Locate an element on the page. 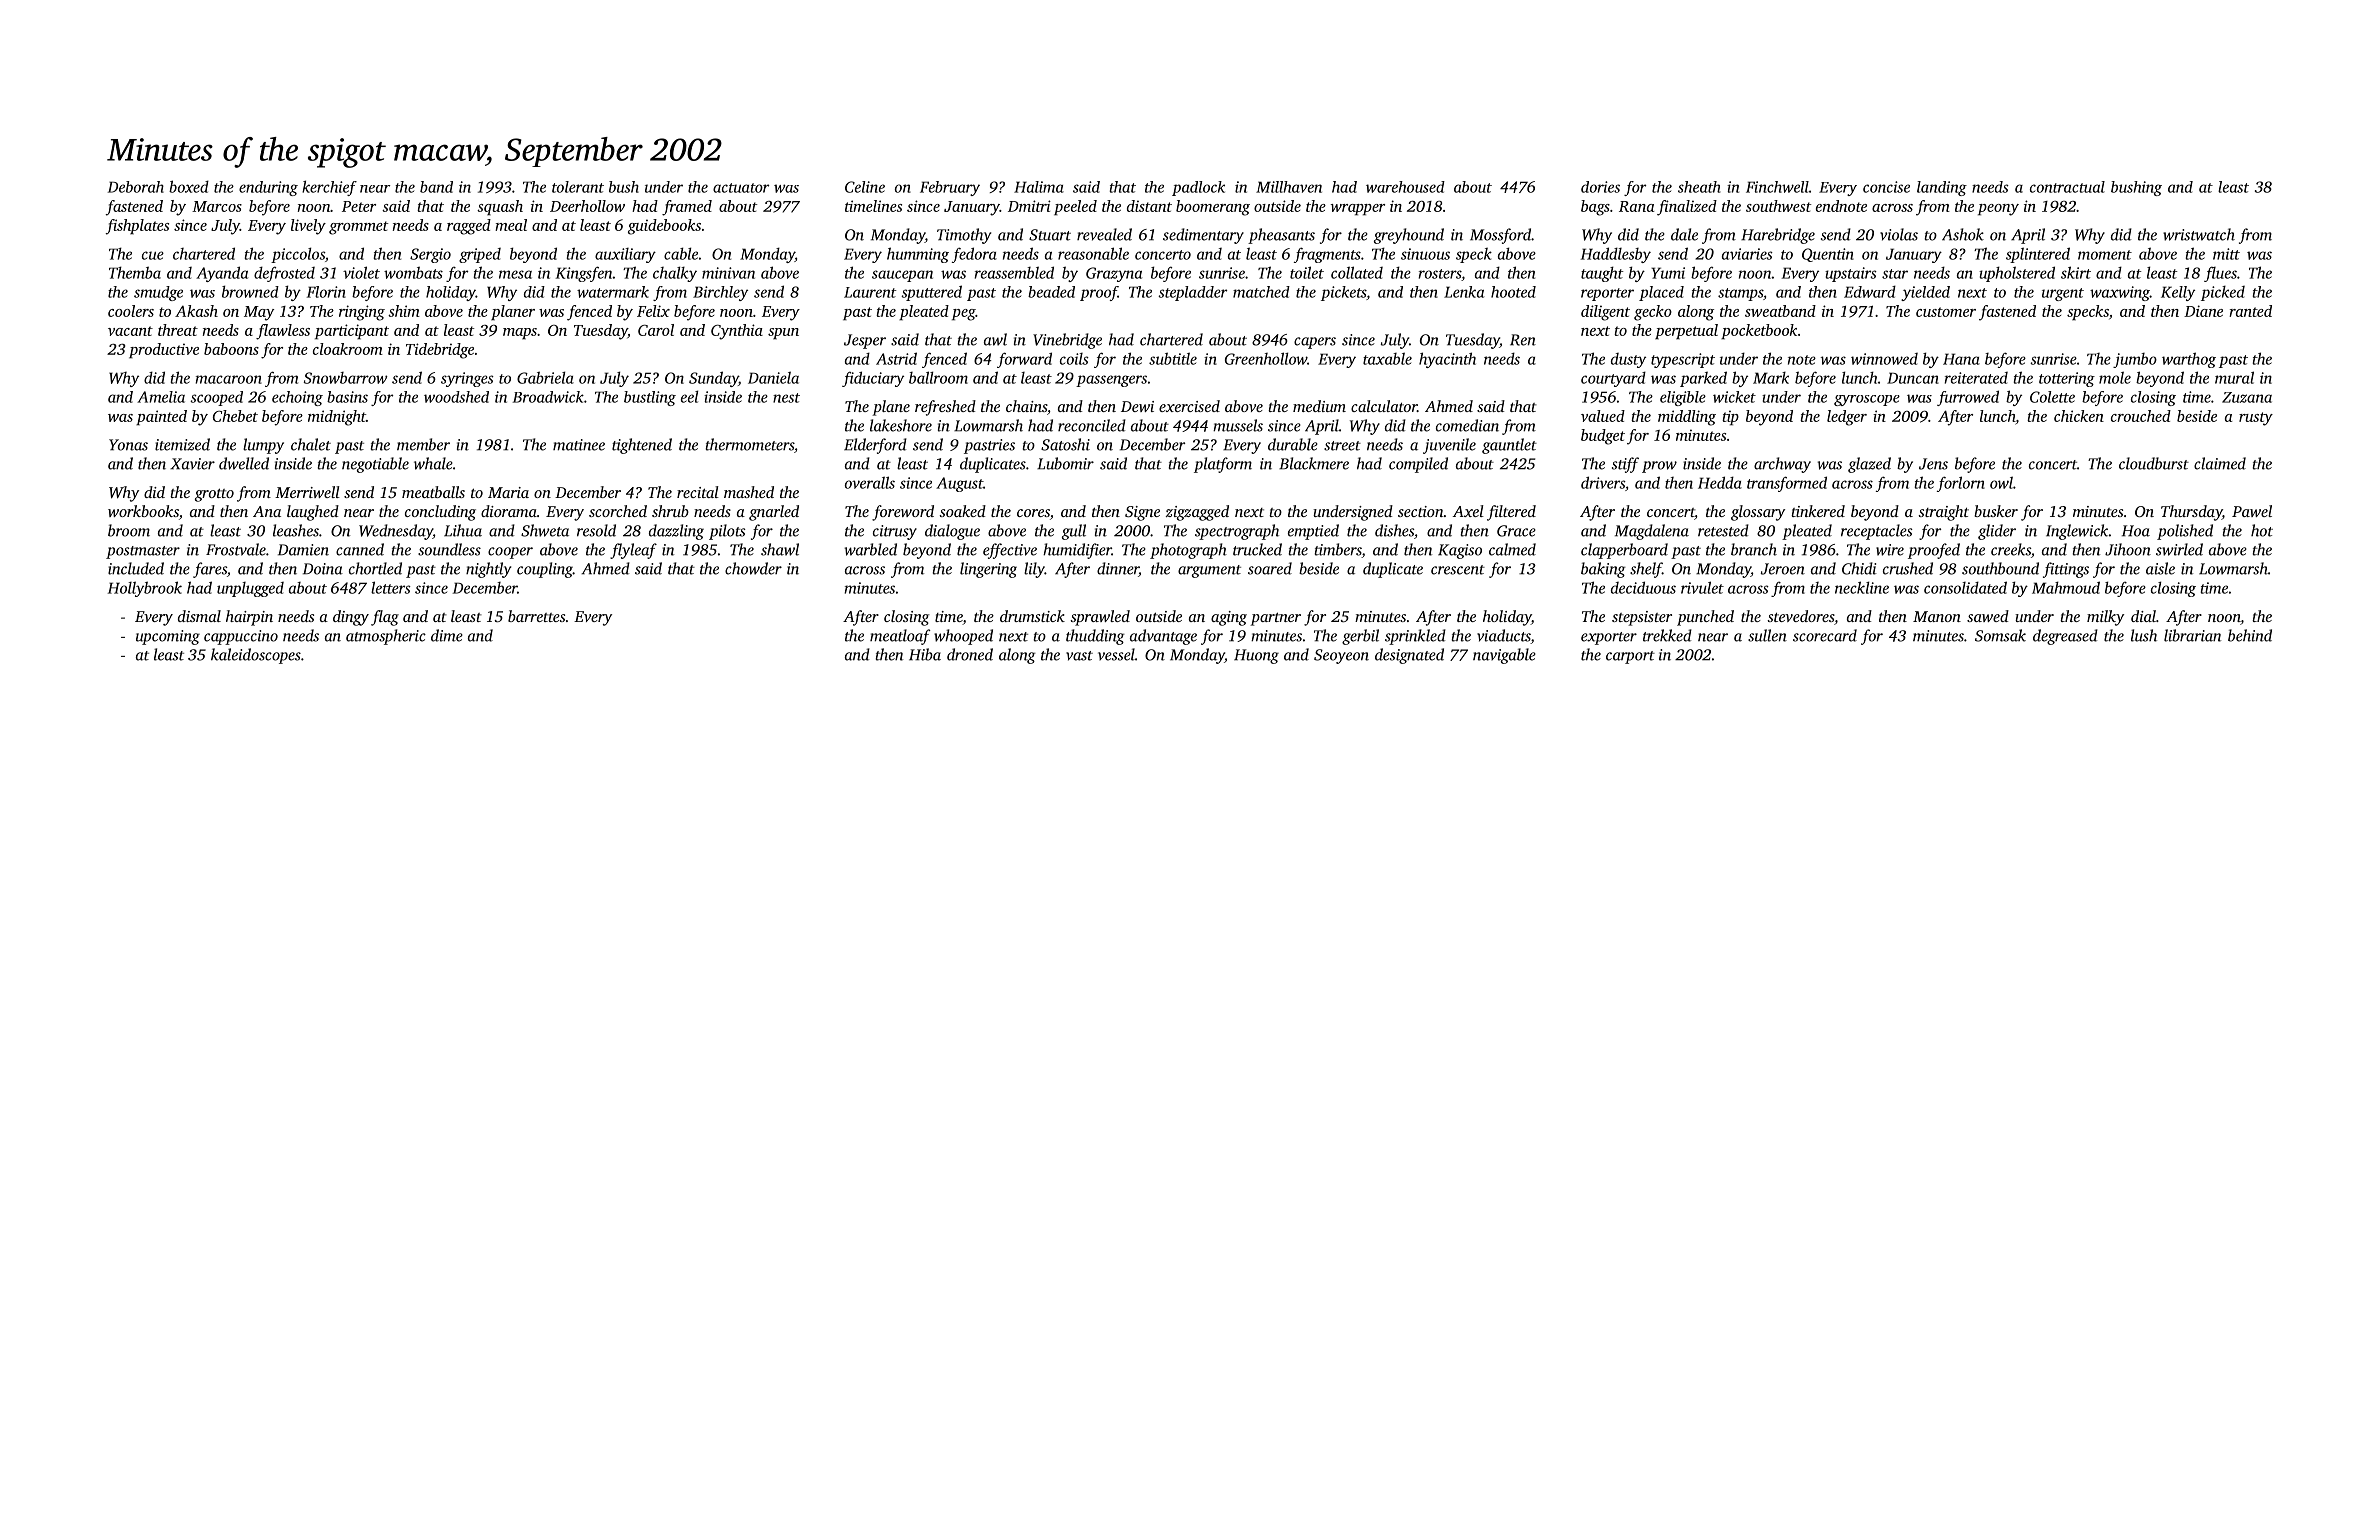 This document has height=1540, width=2380. barrettes is located at coordinates (536, 616).
